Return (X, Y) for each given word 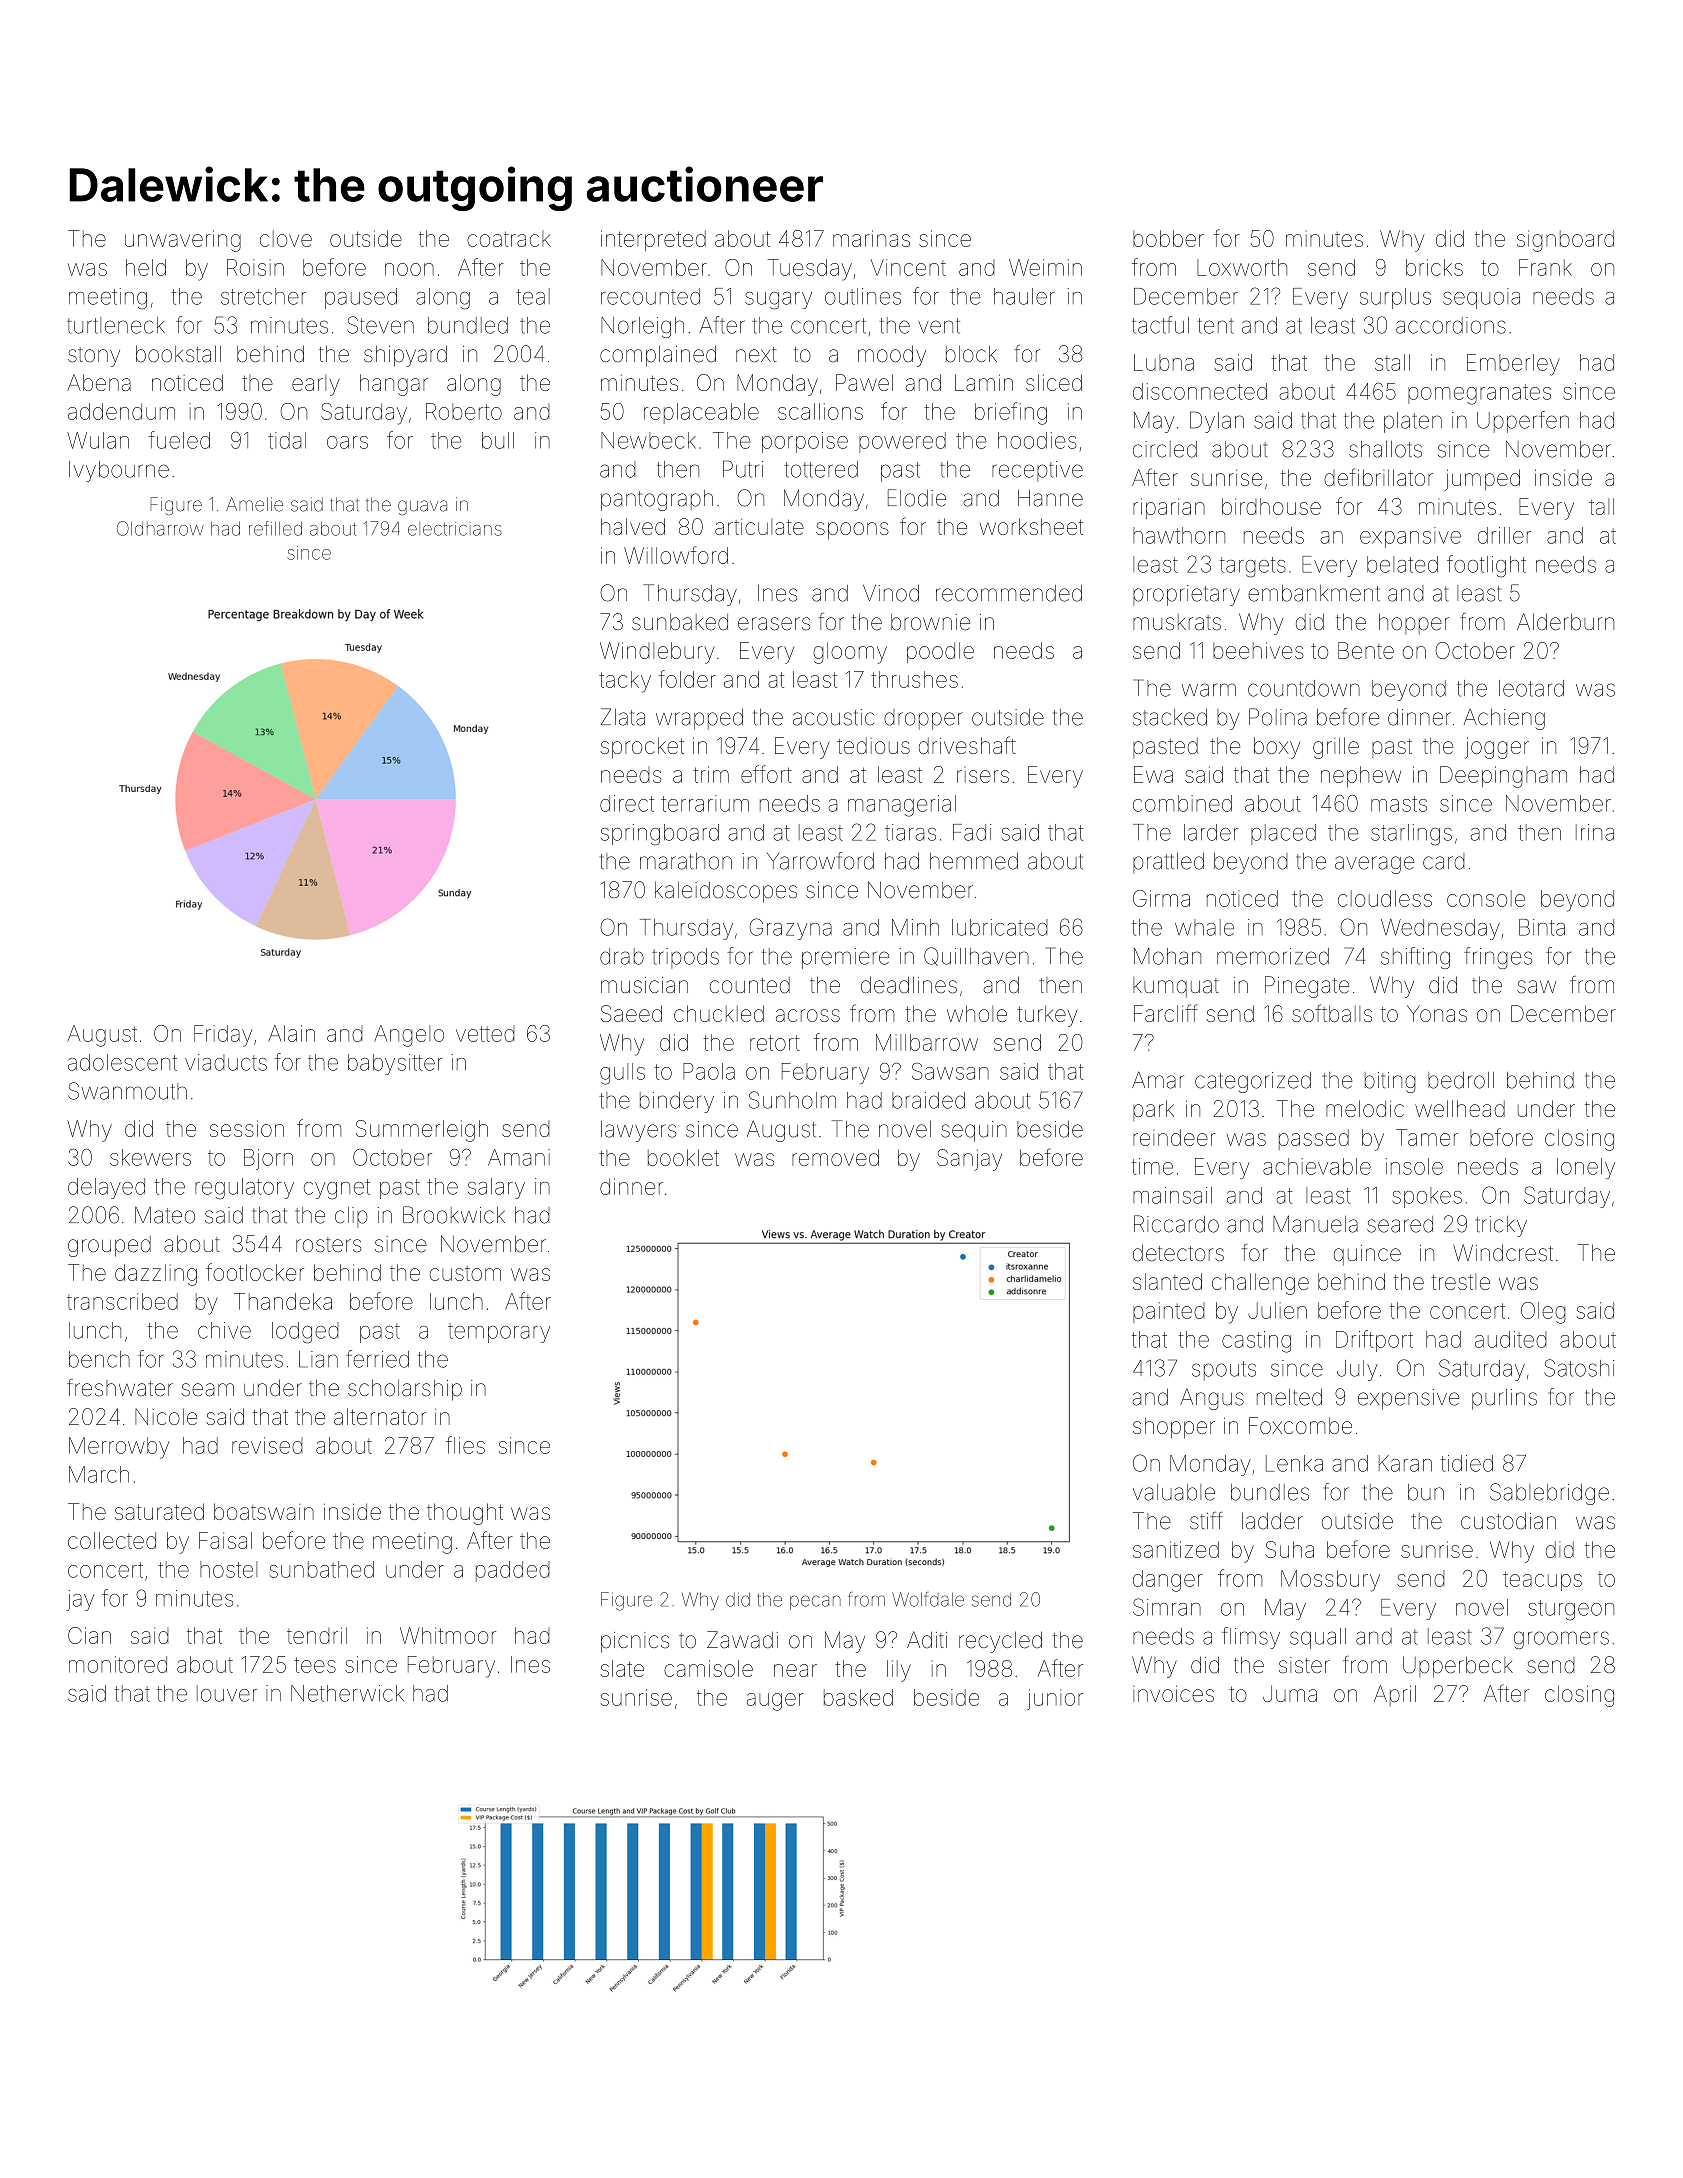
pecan (815, 1602)
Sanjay (969, 1160)
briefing (1011, 413)
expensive (1408, 1399)
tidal (287, 440)
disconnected (1200, 391)
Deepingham (1503, 777)
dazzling (156, 1275)
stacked (1170, 717)
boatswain (264, 1511)
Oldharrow (160, 528)
